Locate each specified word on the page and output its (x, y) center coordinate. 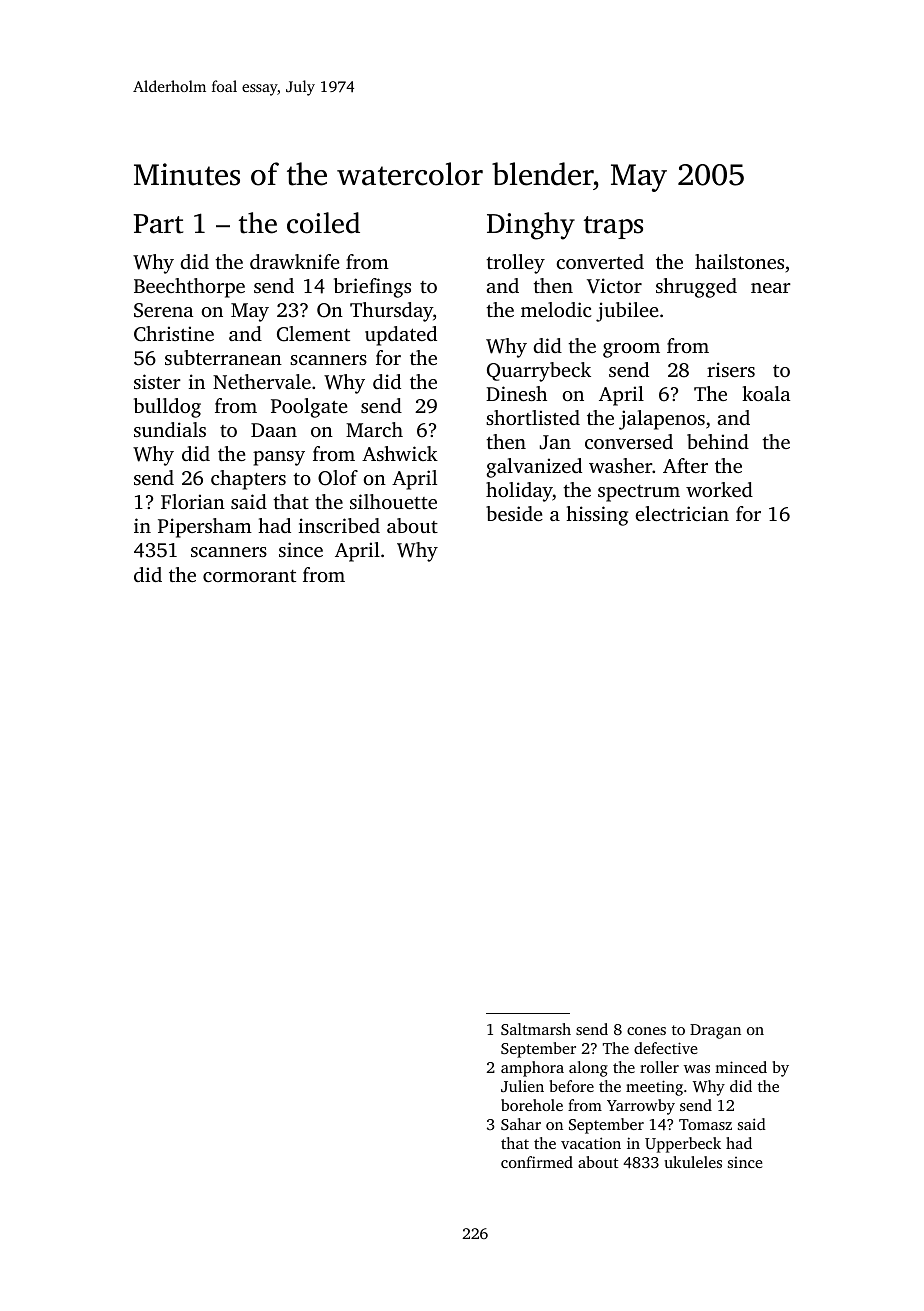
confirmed (537, 1162)
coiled (323, 223)
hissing (597, 516)
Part (158, 224)
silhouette (393, 501)
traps (613, 227)
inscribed (339, 525)
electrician (682, 513)
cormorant (249, 576)
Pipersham (205, 528)
